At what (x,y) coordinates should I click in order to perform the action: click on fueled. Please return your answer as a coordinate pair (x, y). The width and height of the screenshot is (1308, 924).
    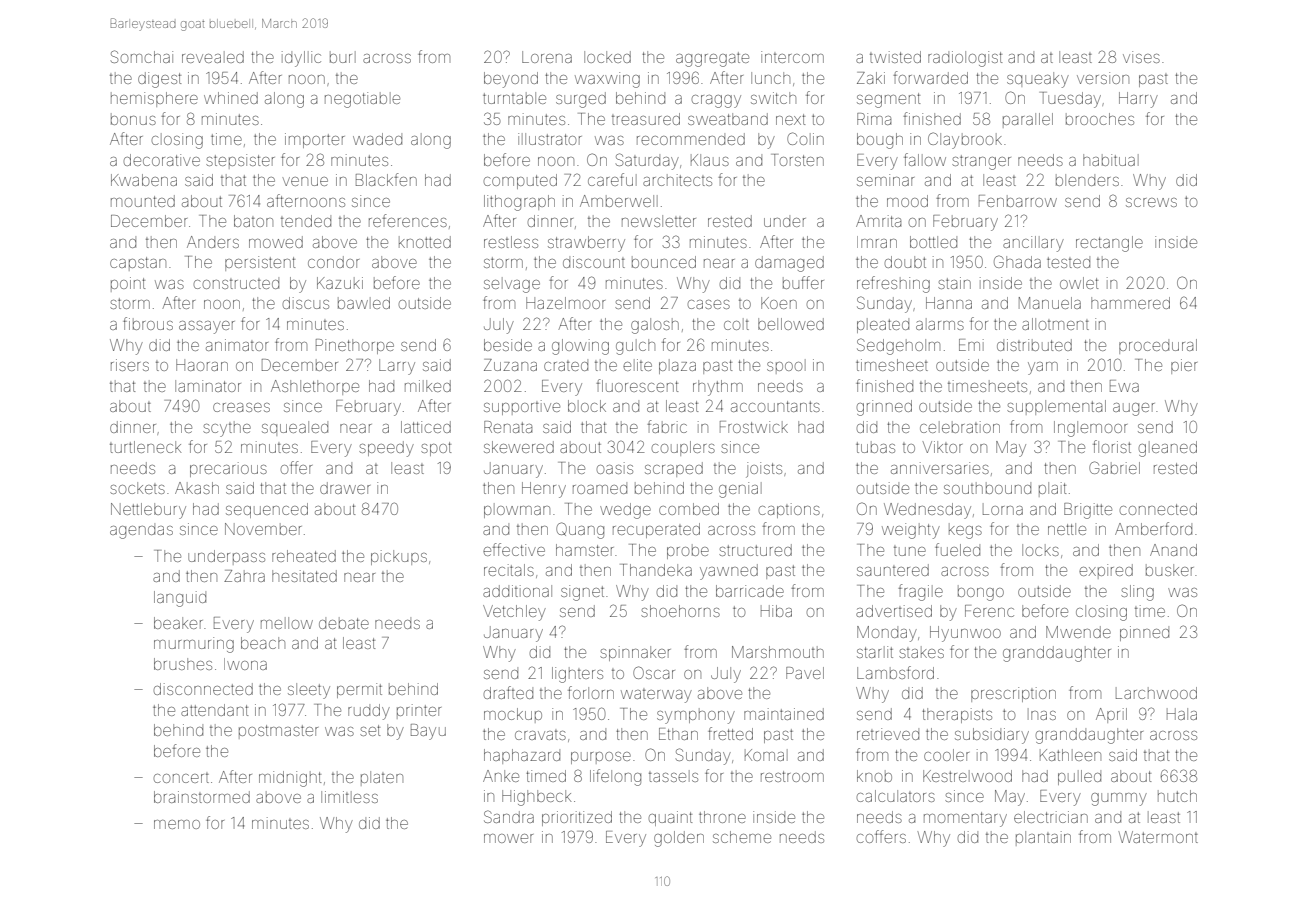
    Looking at the image, I should click on (957, 549).
